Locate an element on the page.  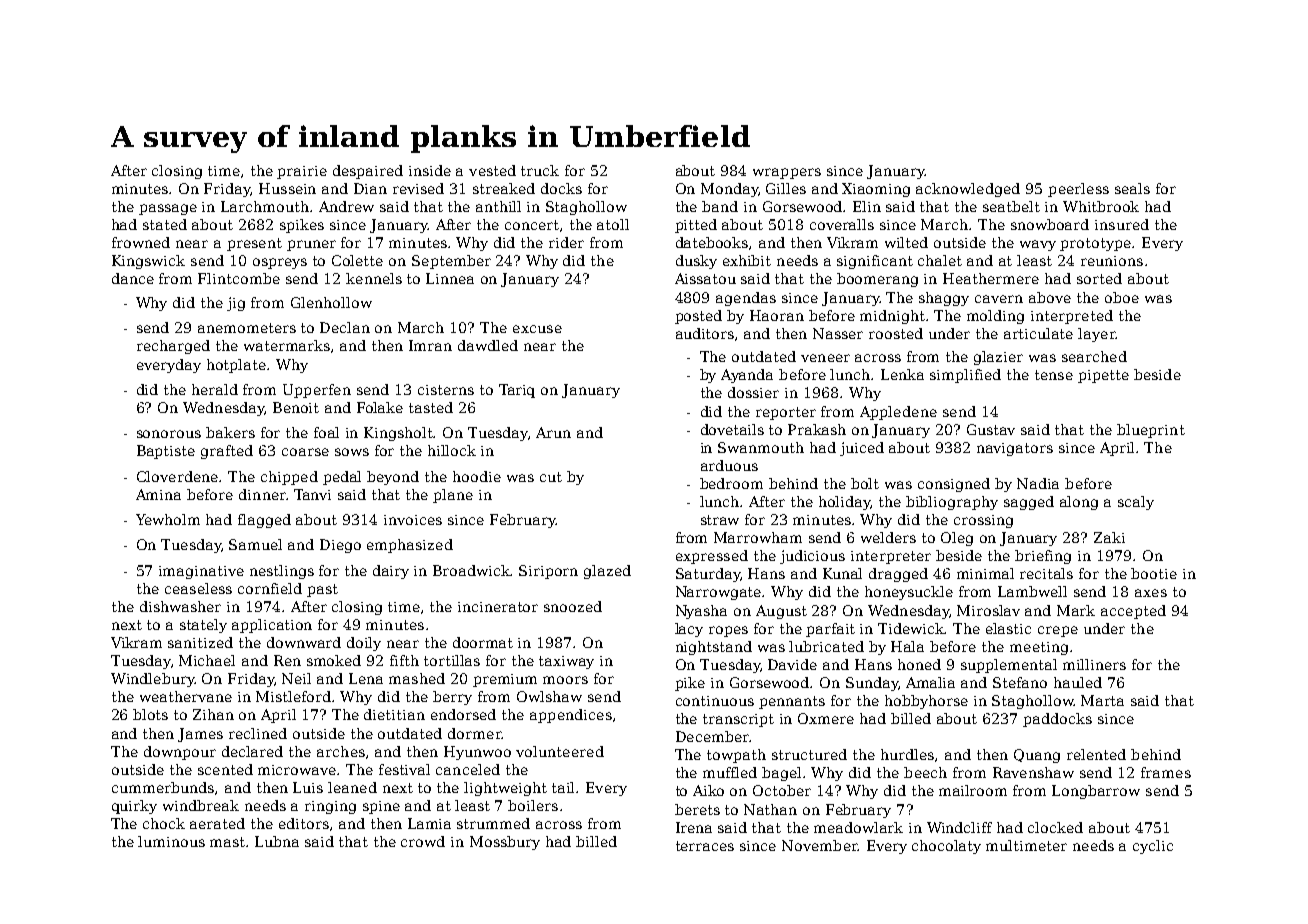
acknowledged is located at coordinates (968, 190).
